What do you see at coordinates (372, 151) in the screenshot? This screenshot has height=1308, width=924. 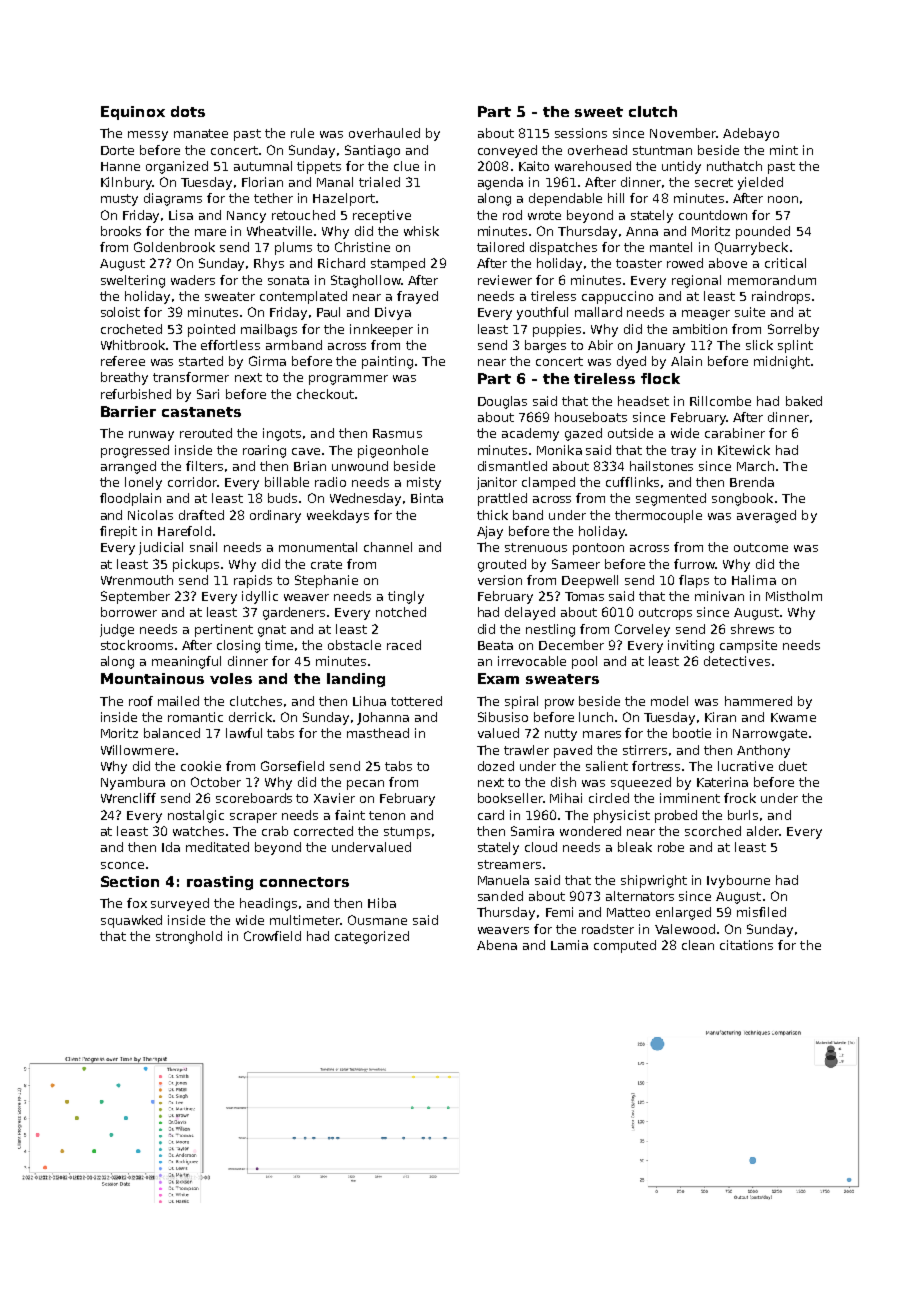 I see `Santiago` at bounding box center [372, 151].
